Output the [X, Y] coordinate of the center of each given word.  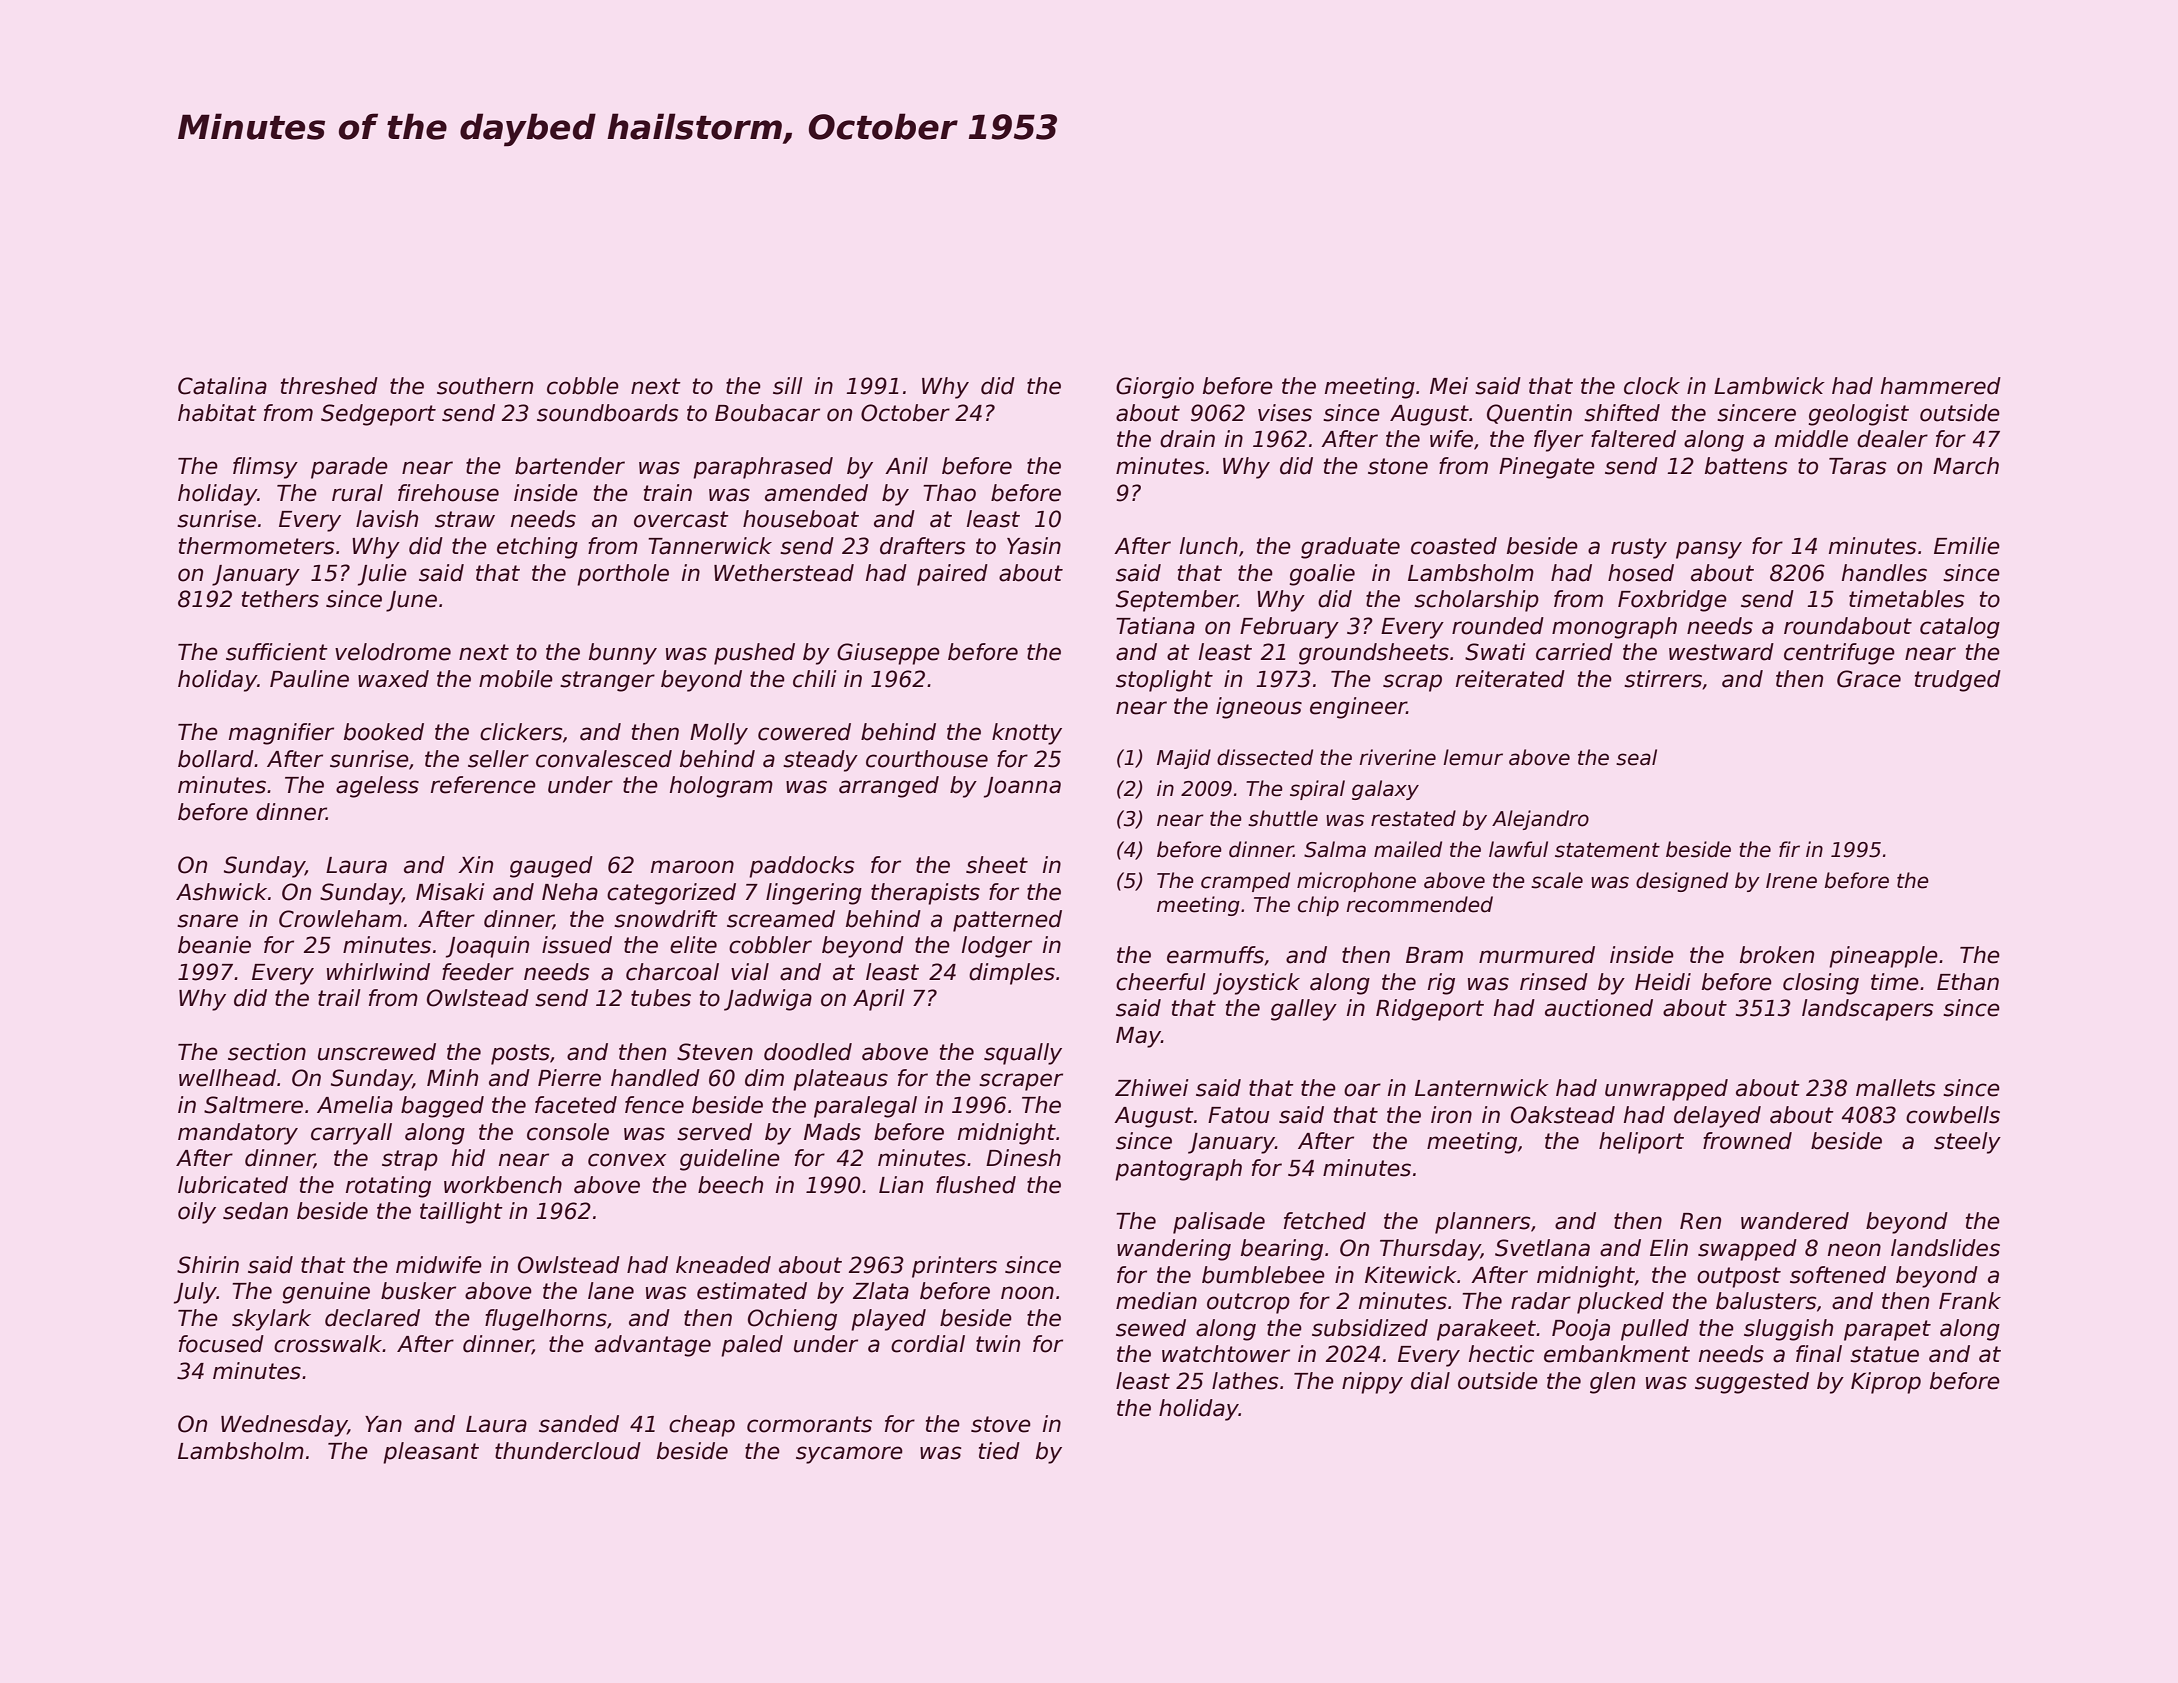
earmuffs [1215, 955]
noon [1027, 1293]
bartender [570, 466]
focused [221, 1344]
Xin [475, 864]
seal [1636, 757]
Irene [1791, 881]
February [1289, 628]
